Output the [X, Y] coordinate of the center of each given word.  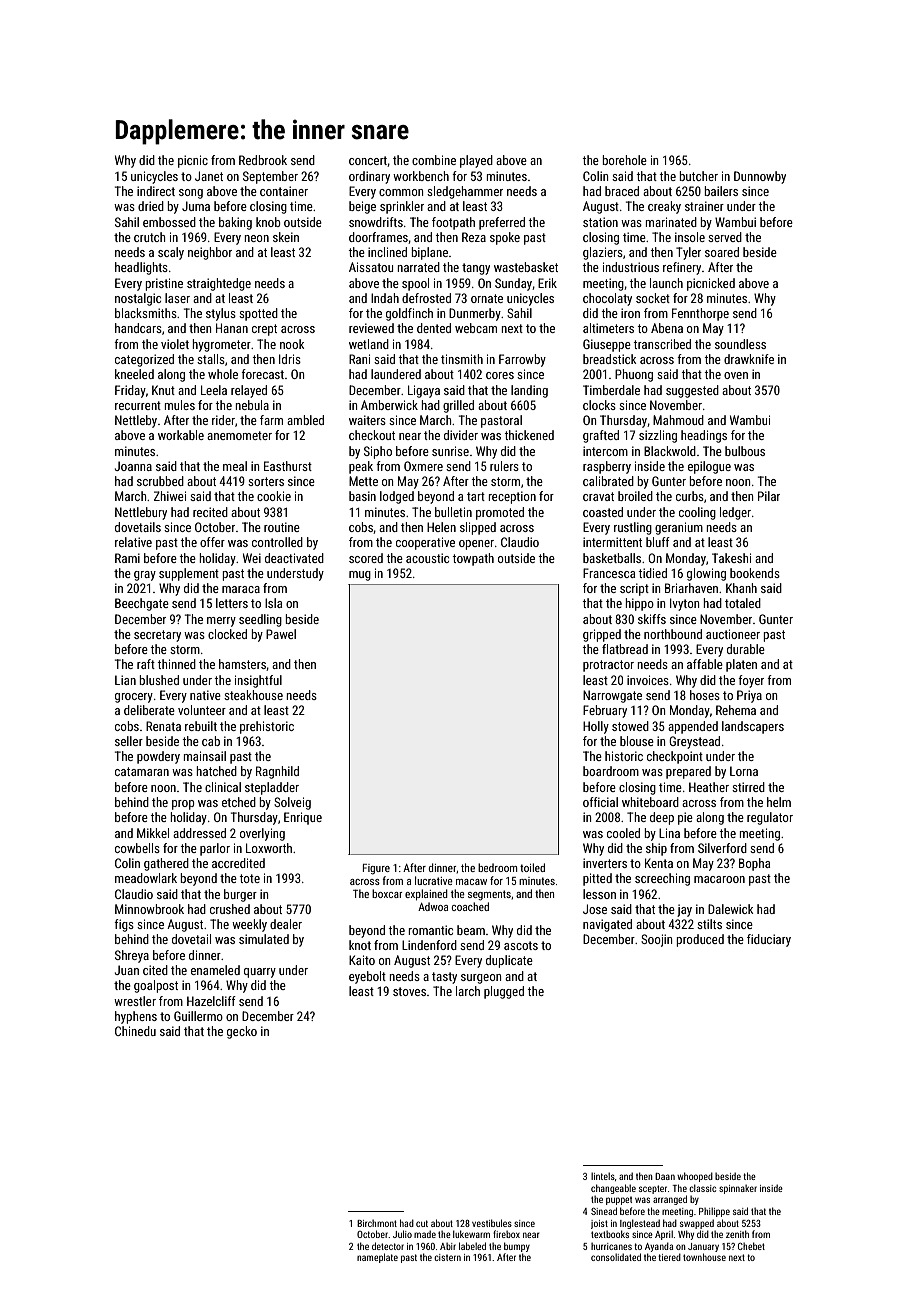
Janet [209, 176]
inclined [387, 252]
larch [468, 991]
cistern [447, 1257]
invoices [648, 680]
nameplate [377, 1258]
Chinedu [135, 1031]
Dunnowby [760, 177]
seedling [260, 620]
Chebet [751, 1246]
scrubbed [160, 481]
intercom [605, 451]
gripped [602, 635]
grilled [458, 406]
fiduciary [769, 940]
